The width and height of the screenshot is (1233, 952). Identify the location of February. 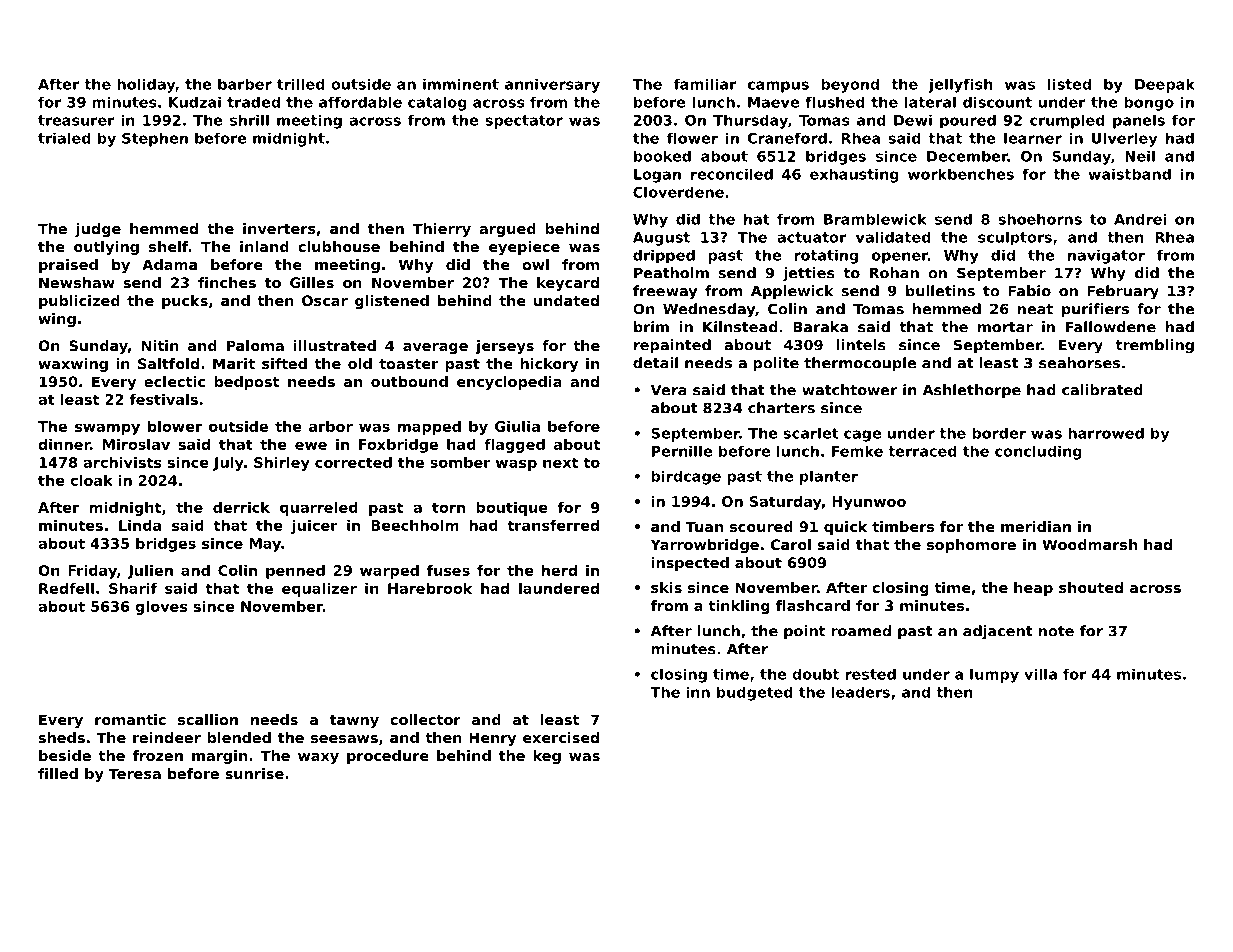
(1123, 292).
